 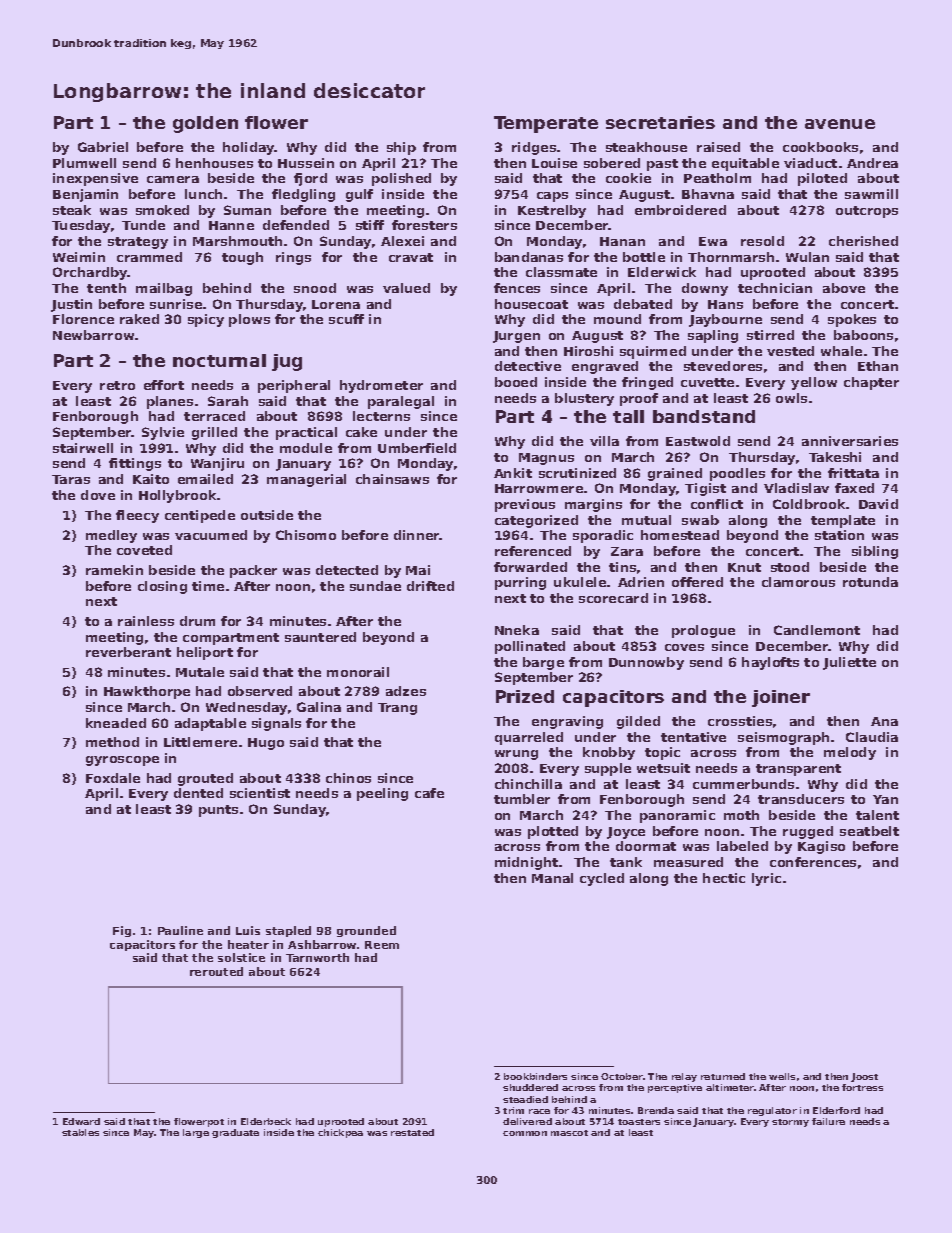 What do you see at coordinates (828, 1121) in the screenshot?
I see `failure` at bounding box center [828, 1121].
